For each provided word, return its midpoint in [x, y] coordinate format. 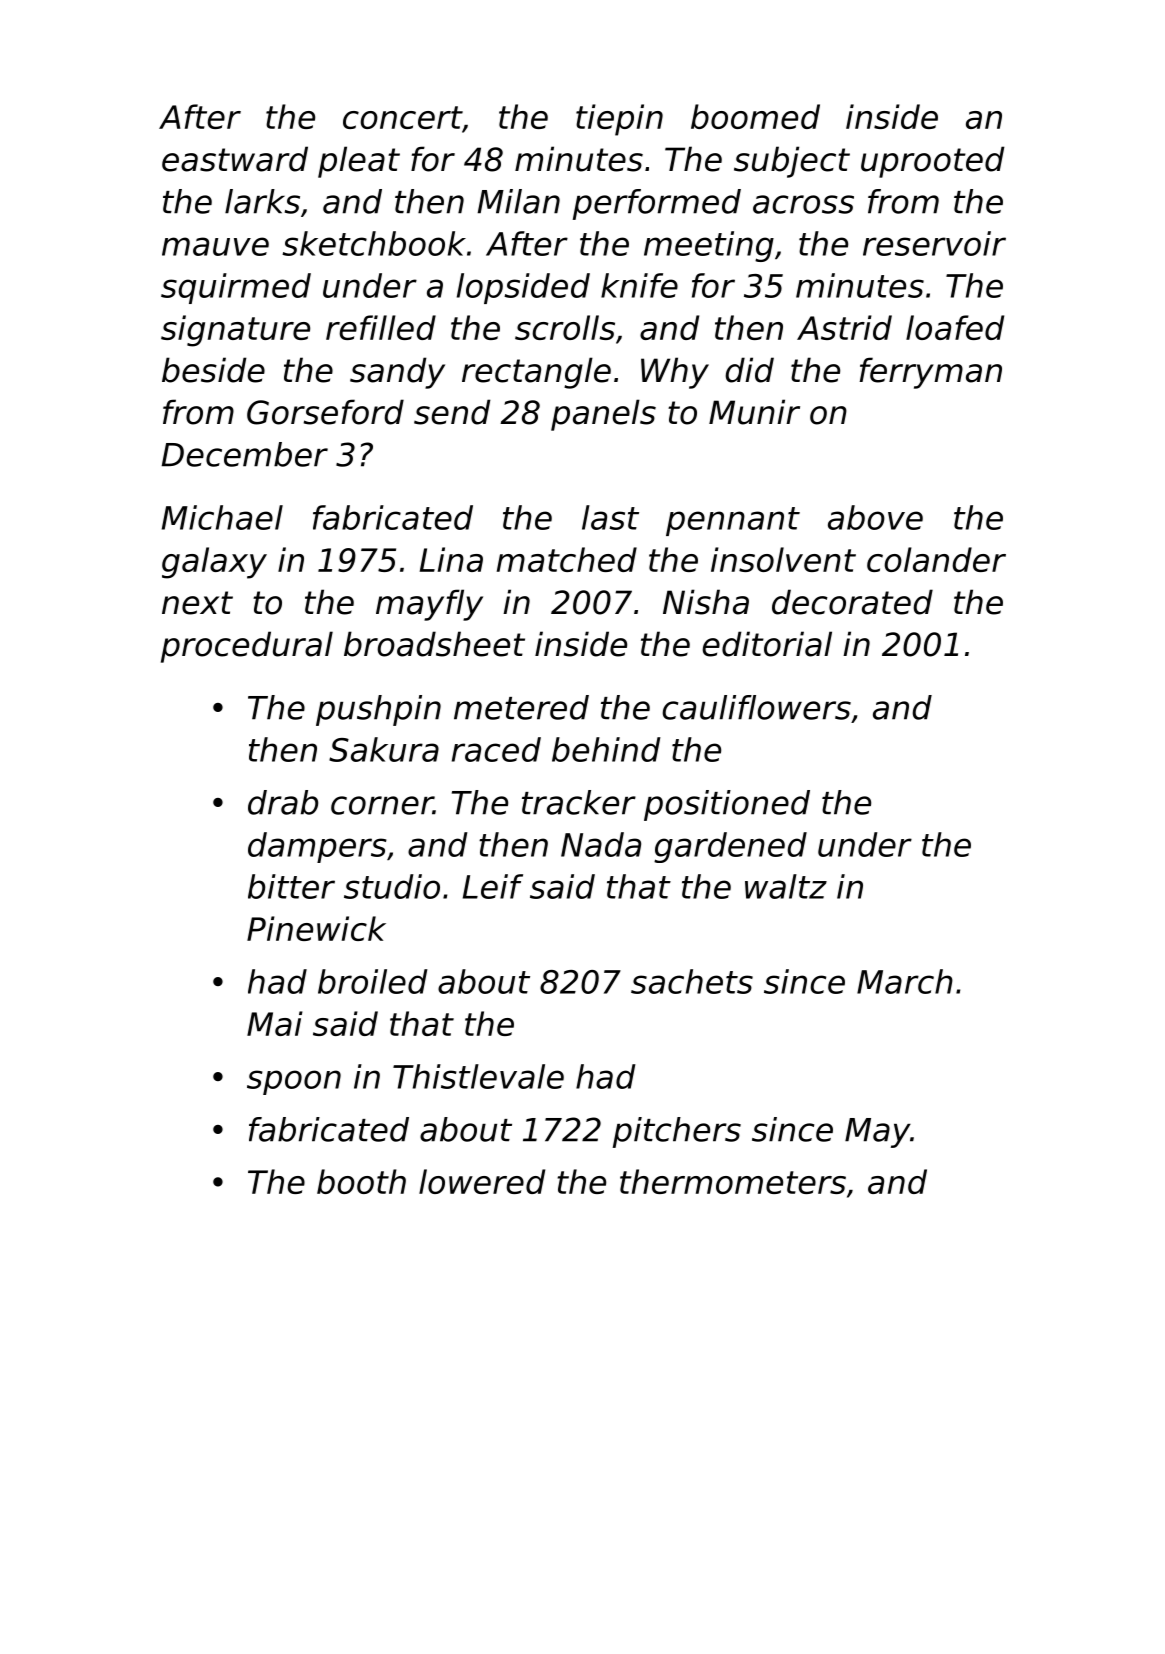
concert [402, 117]
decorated [852, 602]
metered [521, 707]
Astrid [844, 327]
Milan [519, 201]
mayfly [429, 605]
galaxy [214, 563]
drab [283, 802]
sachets [692, 981]
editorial [767, 644]
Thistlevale [478, 1076]
